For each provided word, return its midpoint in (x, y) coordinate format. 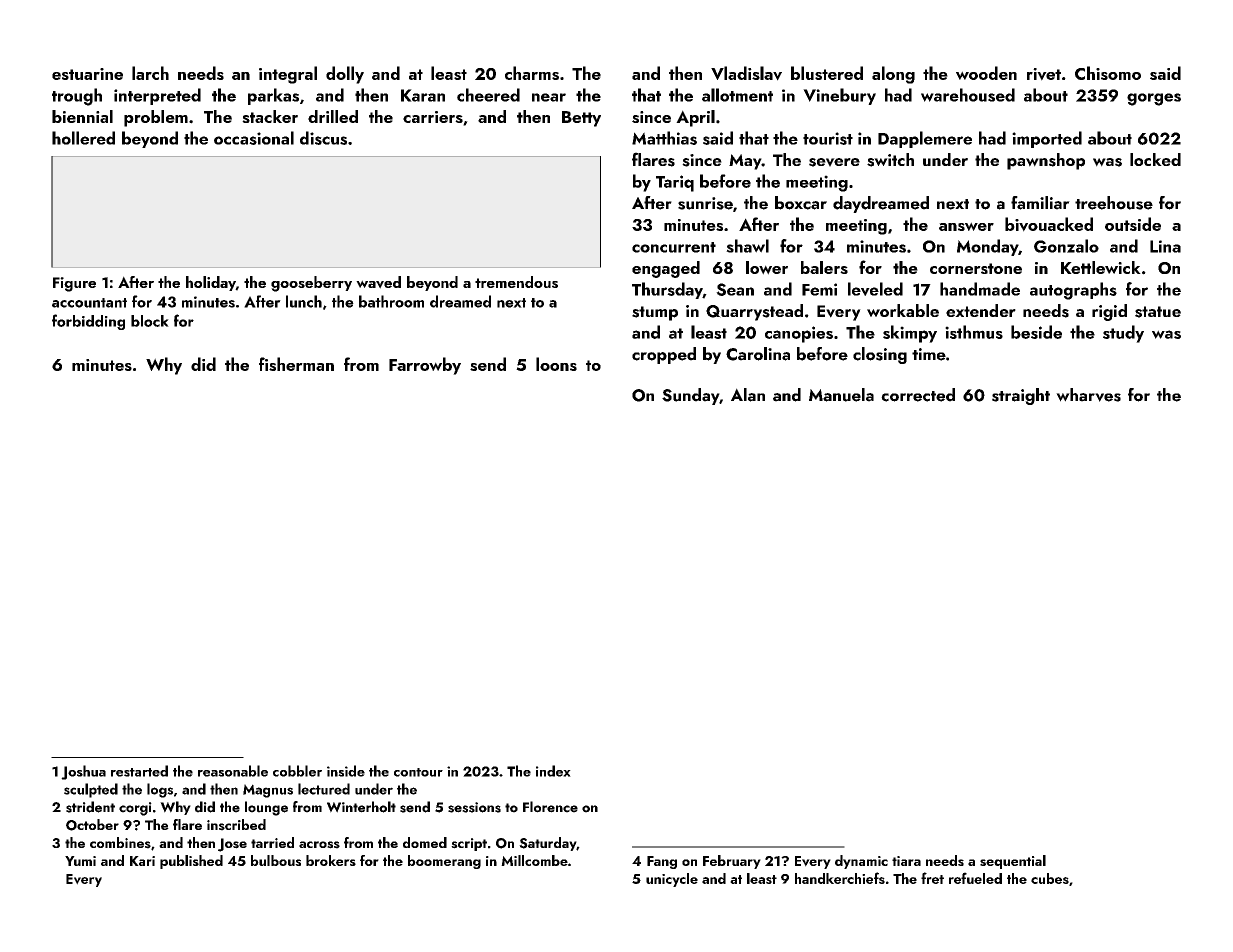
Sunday (690, 396)
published (191, 862)
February (732, 862)
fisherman (296, 364)
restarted (139, 771)
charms (532, 73)
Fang (662, 862)
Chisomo (1108, 73)
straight (1021, 396)
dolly (345, 75)
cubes (1050, 878)
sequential (1013, 862)
